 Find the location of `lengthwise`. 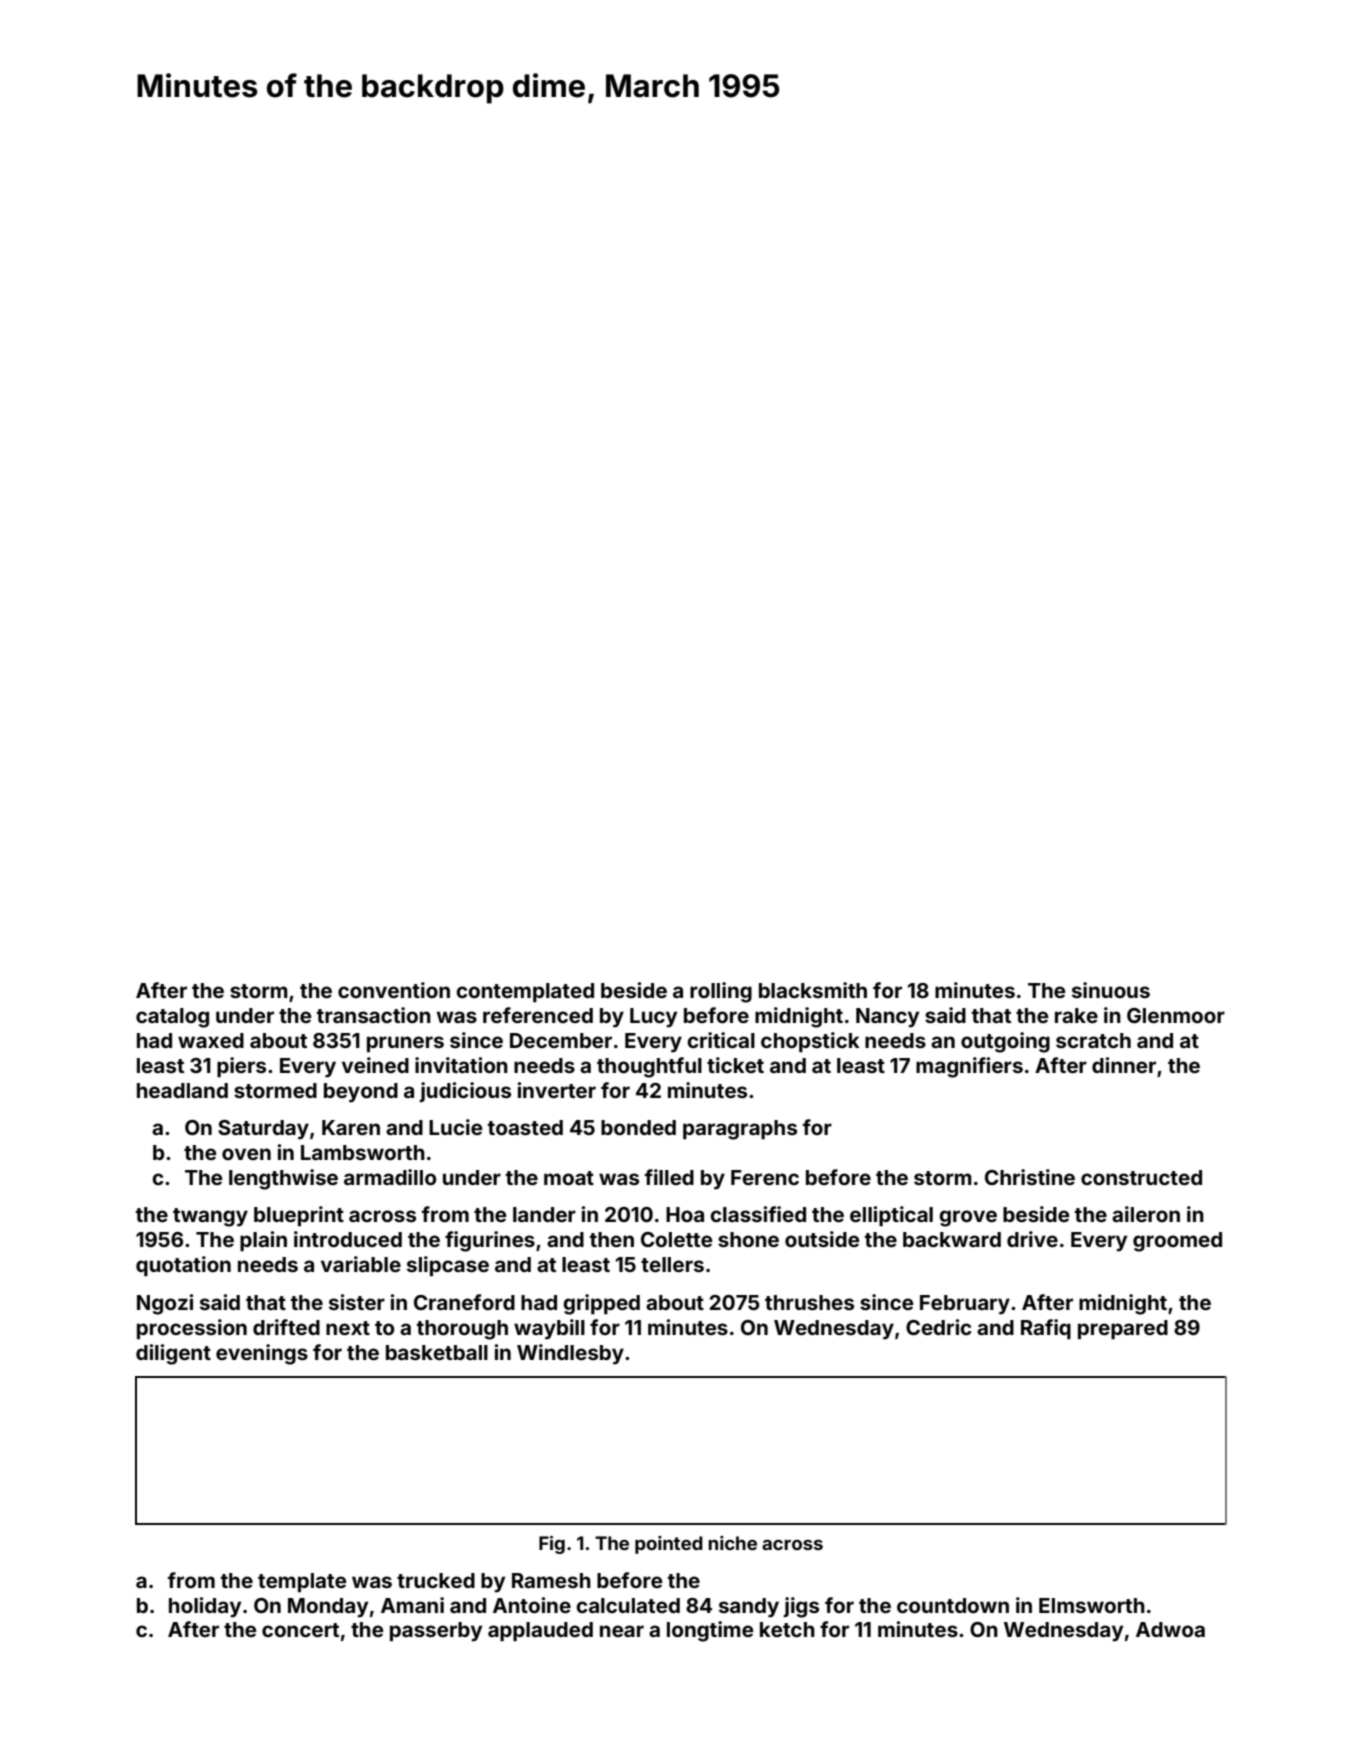

lengthwise is located at coordinates (283, 1179).
